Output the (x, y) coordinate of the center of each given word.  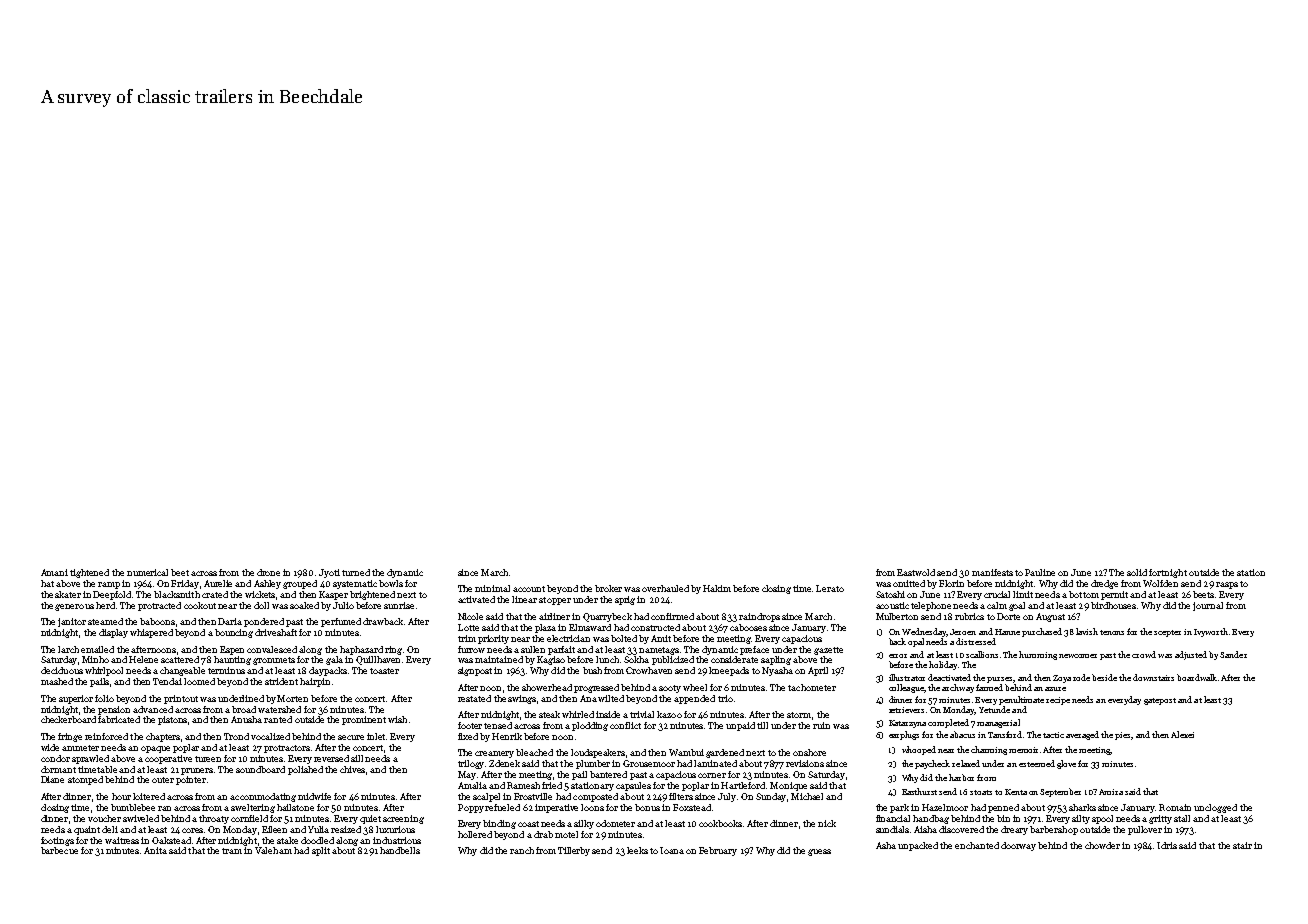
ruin (821, 725)
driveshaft (276, 632)
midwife (314, 796)
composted (595, 797)
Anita (155, 850)
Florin (951, 583)
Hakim (717, 588)
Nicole (470, 616)
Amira (1111, 792)
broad (244, 709)
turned (356, 572)
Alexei (1182, 734)
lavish (1087, 631)
